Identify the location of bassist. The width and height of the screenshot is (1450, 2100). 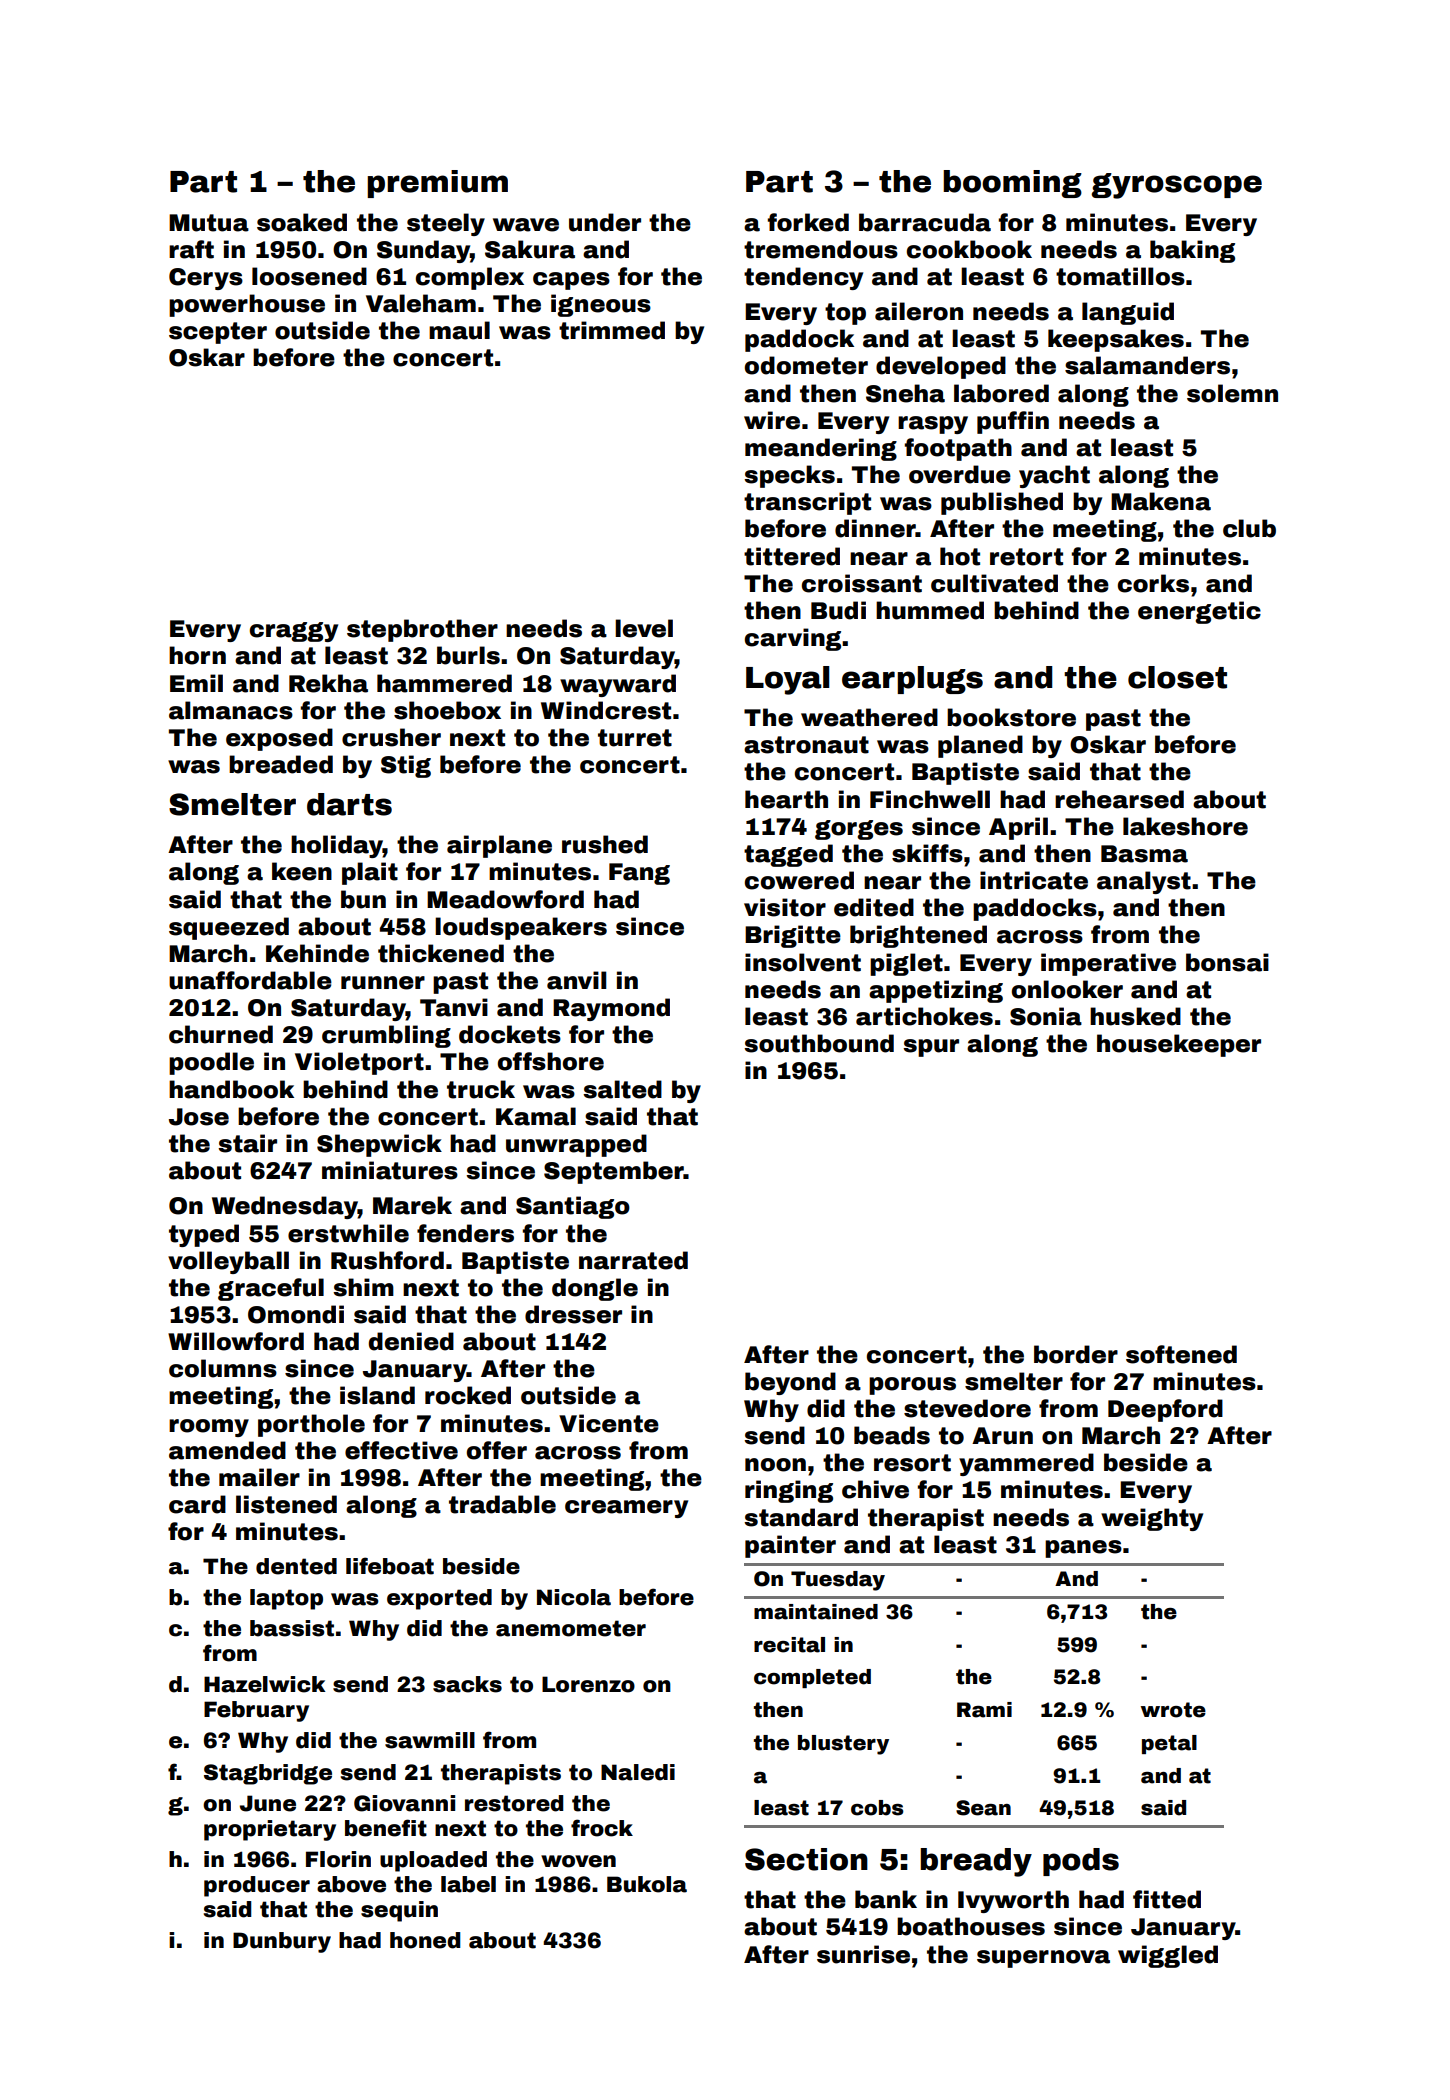
(292, 1628).
